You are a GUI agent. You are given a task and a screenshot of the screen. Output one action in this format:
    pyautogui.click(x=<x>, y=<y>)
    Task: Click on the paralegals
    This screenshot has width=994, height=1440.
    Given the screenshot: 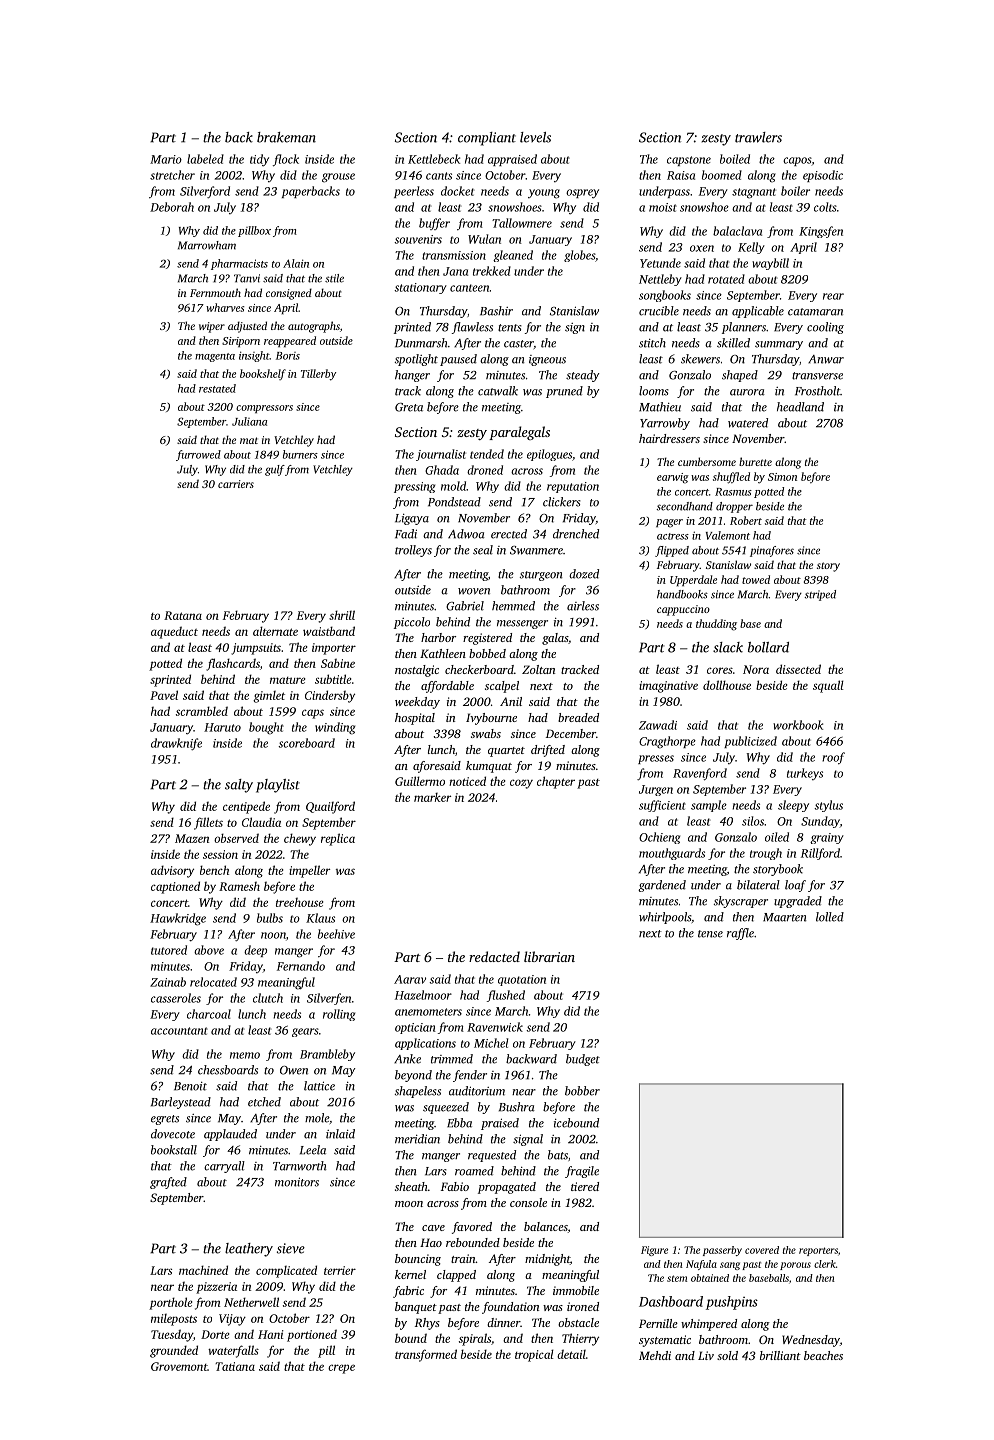 What is the action you would take?
    pyautogui.click(x=519, y=433)
